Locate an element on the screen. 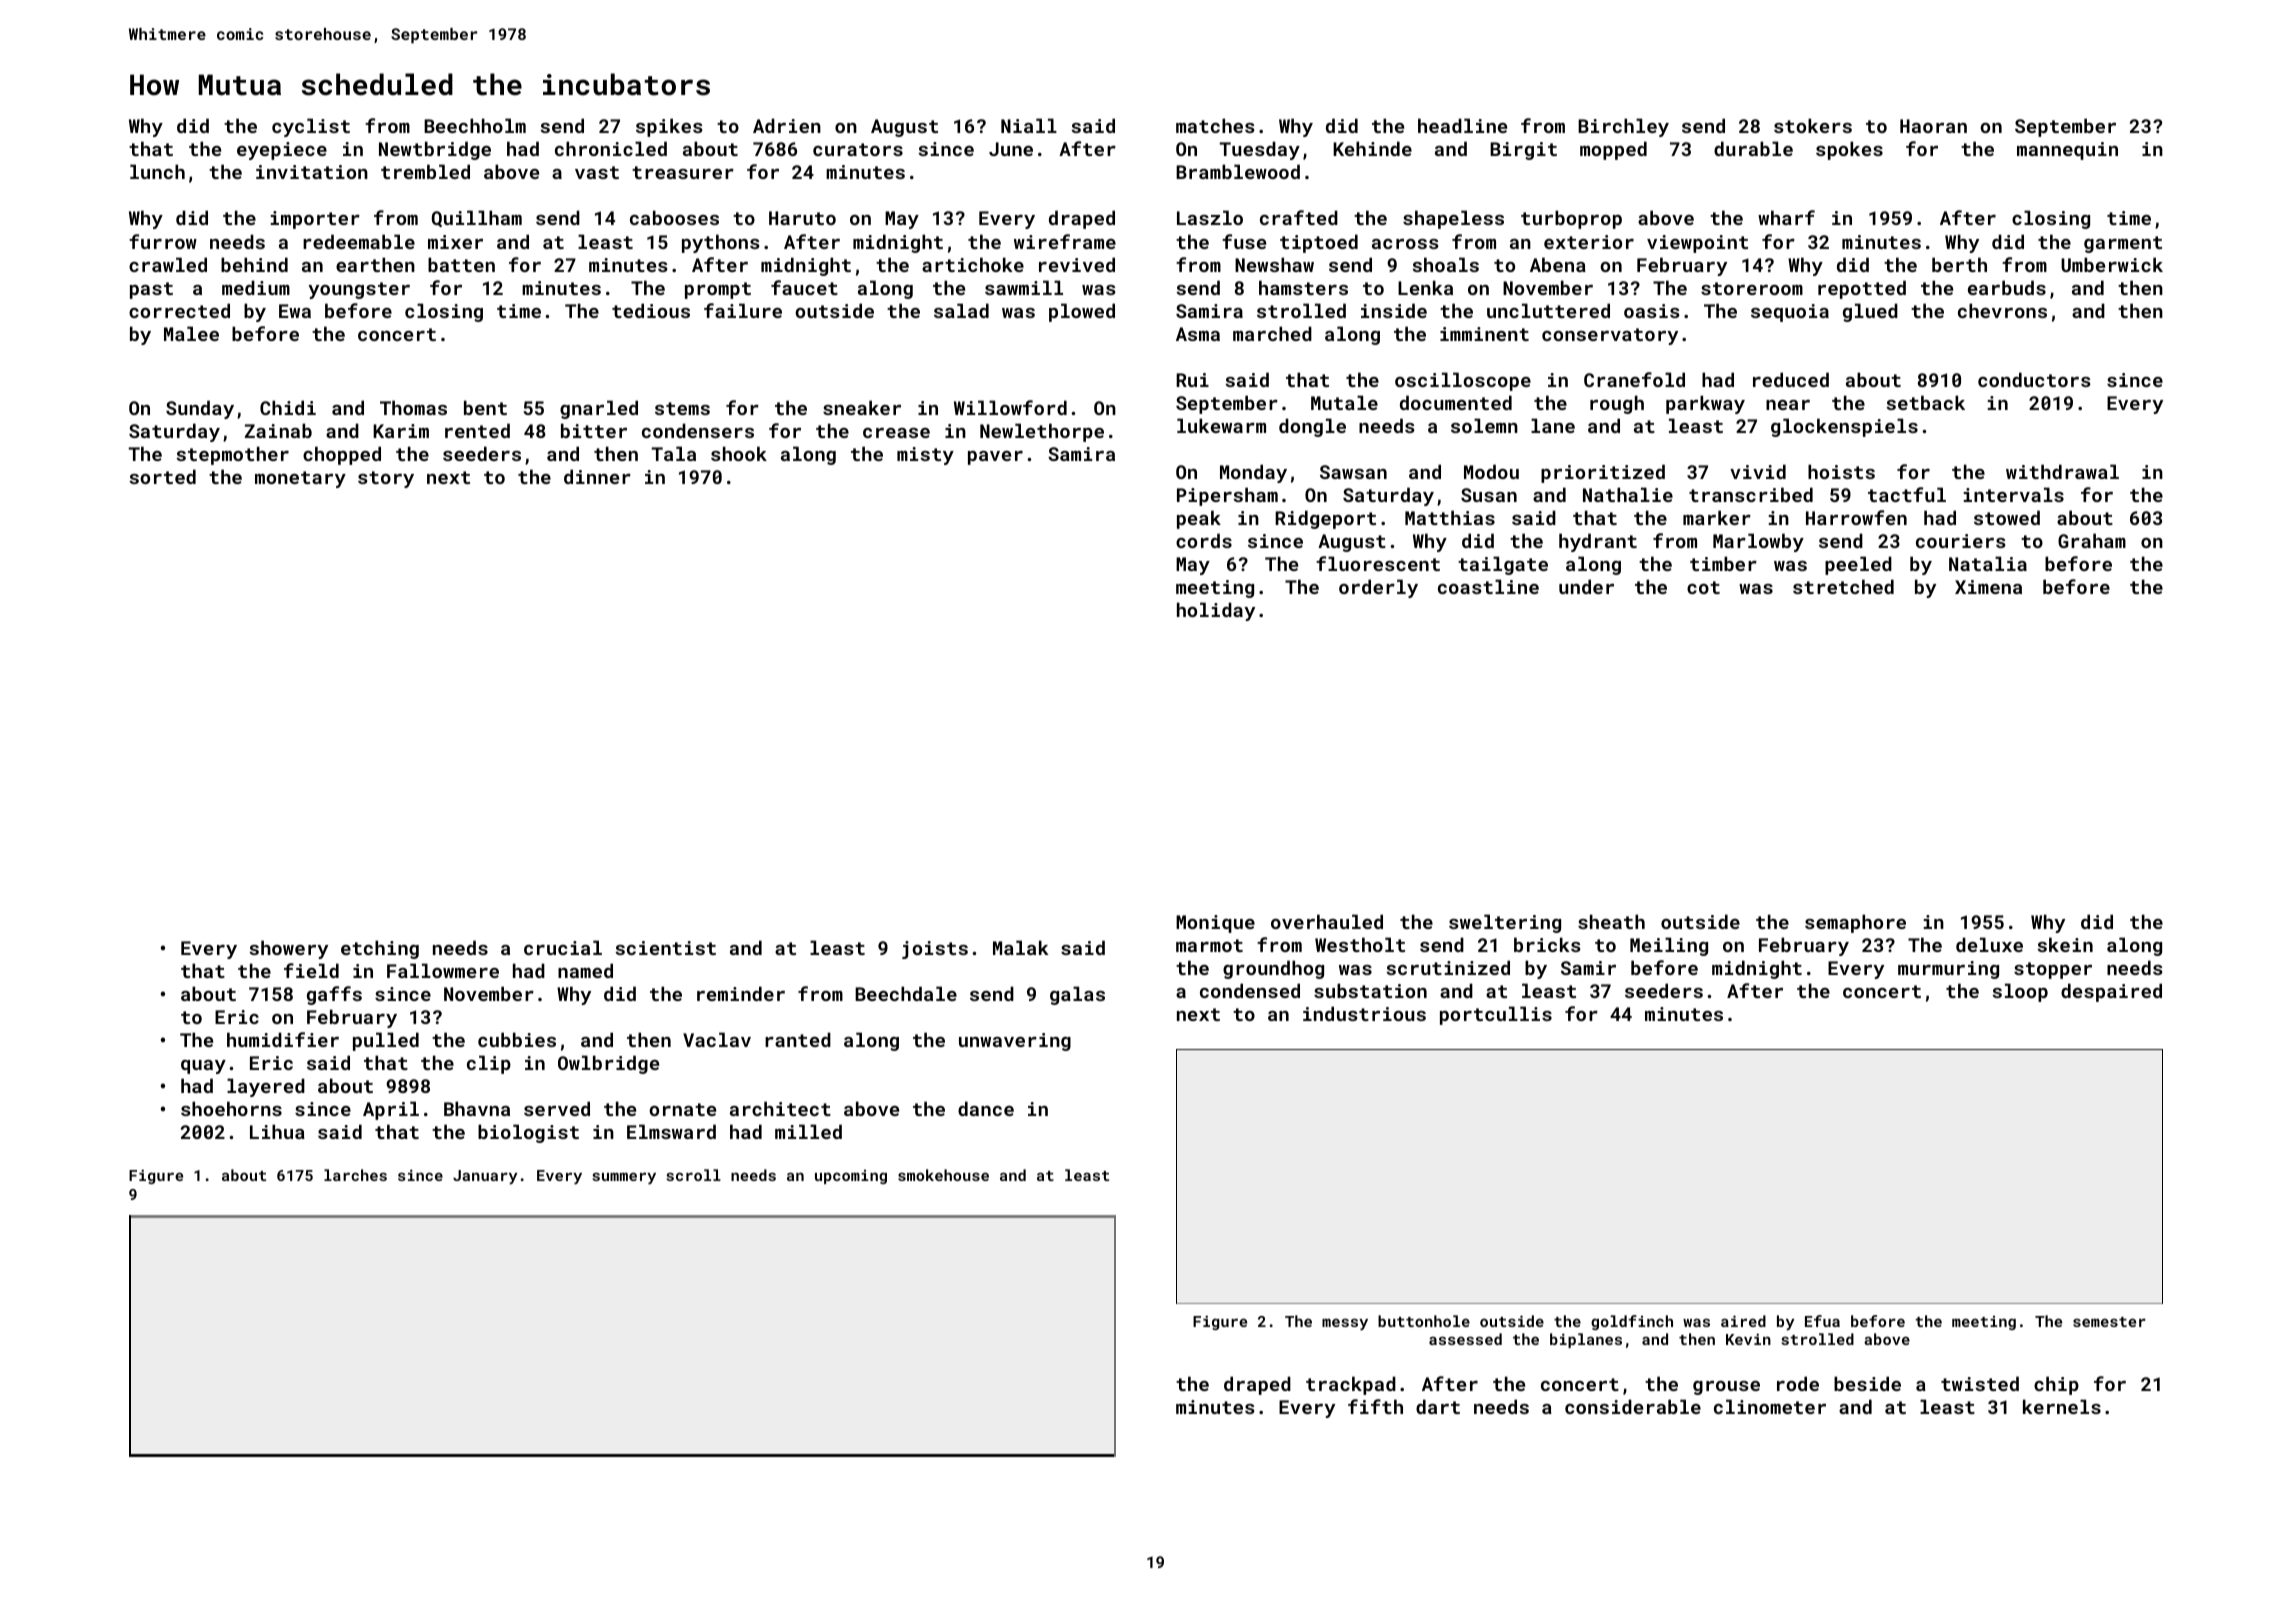 The image size is (2292, 1620). headline is located at coordinates (1462, 125).
